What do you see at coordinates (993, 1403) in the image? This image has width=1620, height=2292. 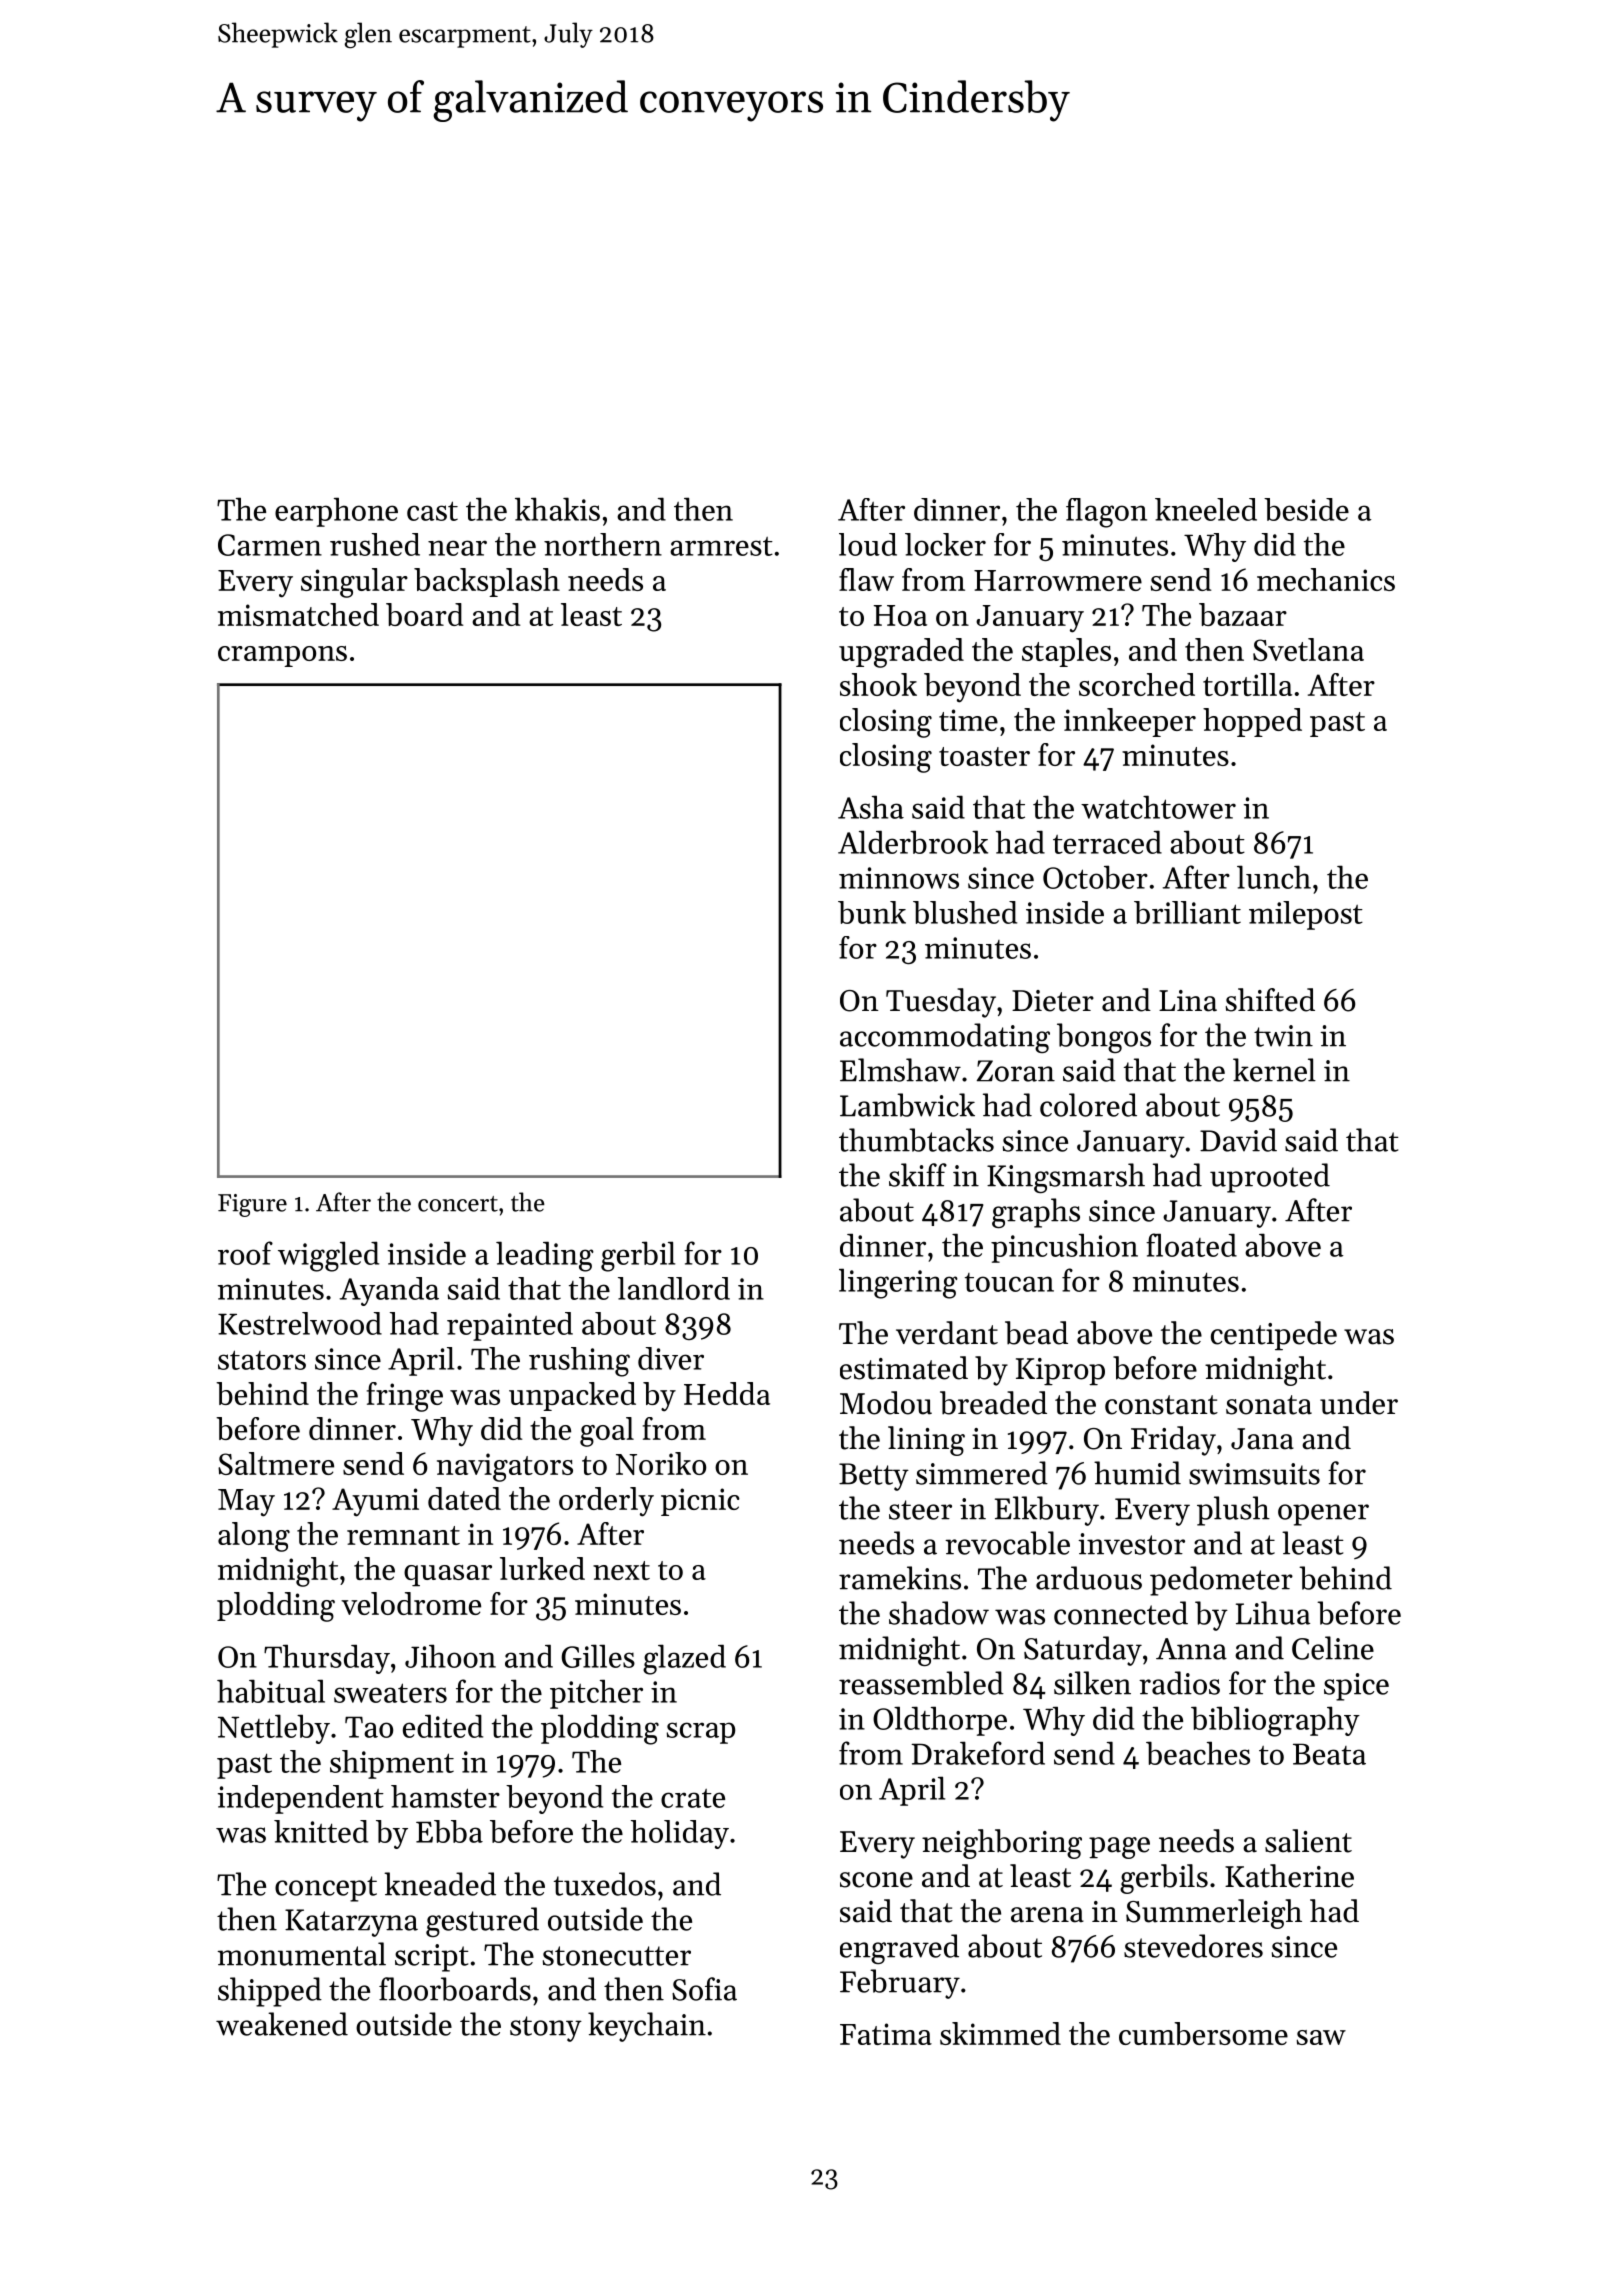 I see `breaded` at bounding box center [993, 1403].
